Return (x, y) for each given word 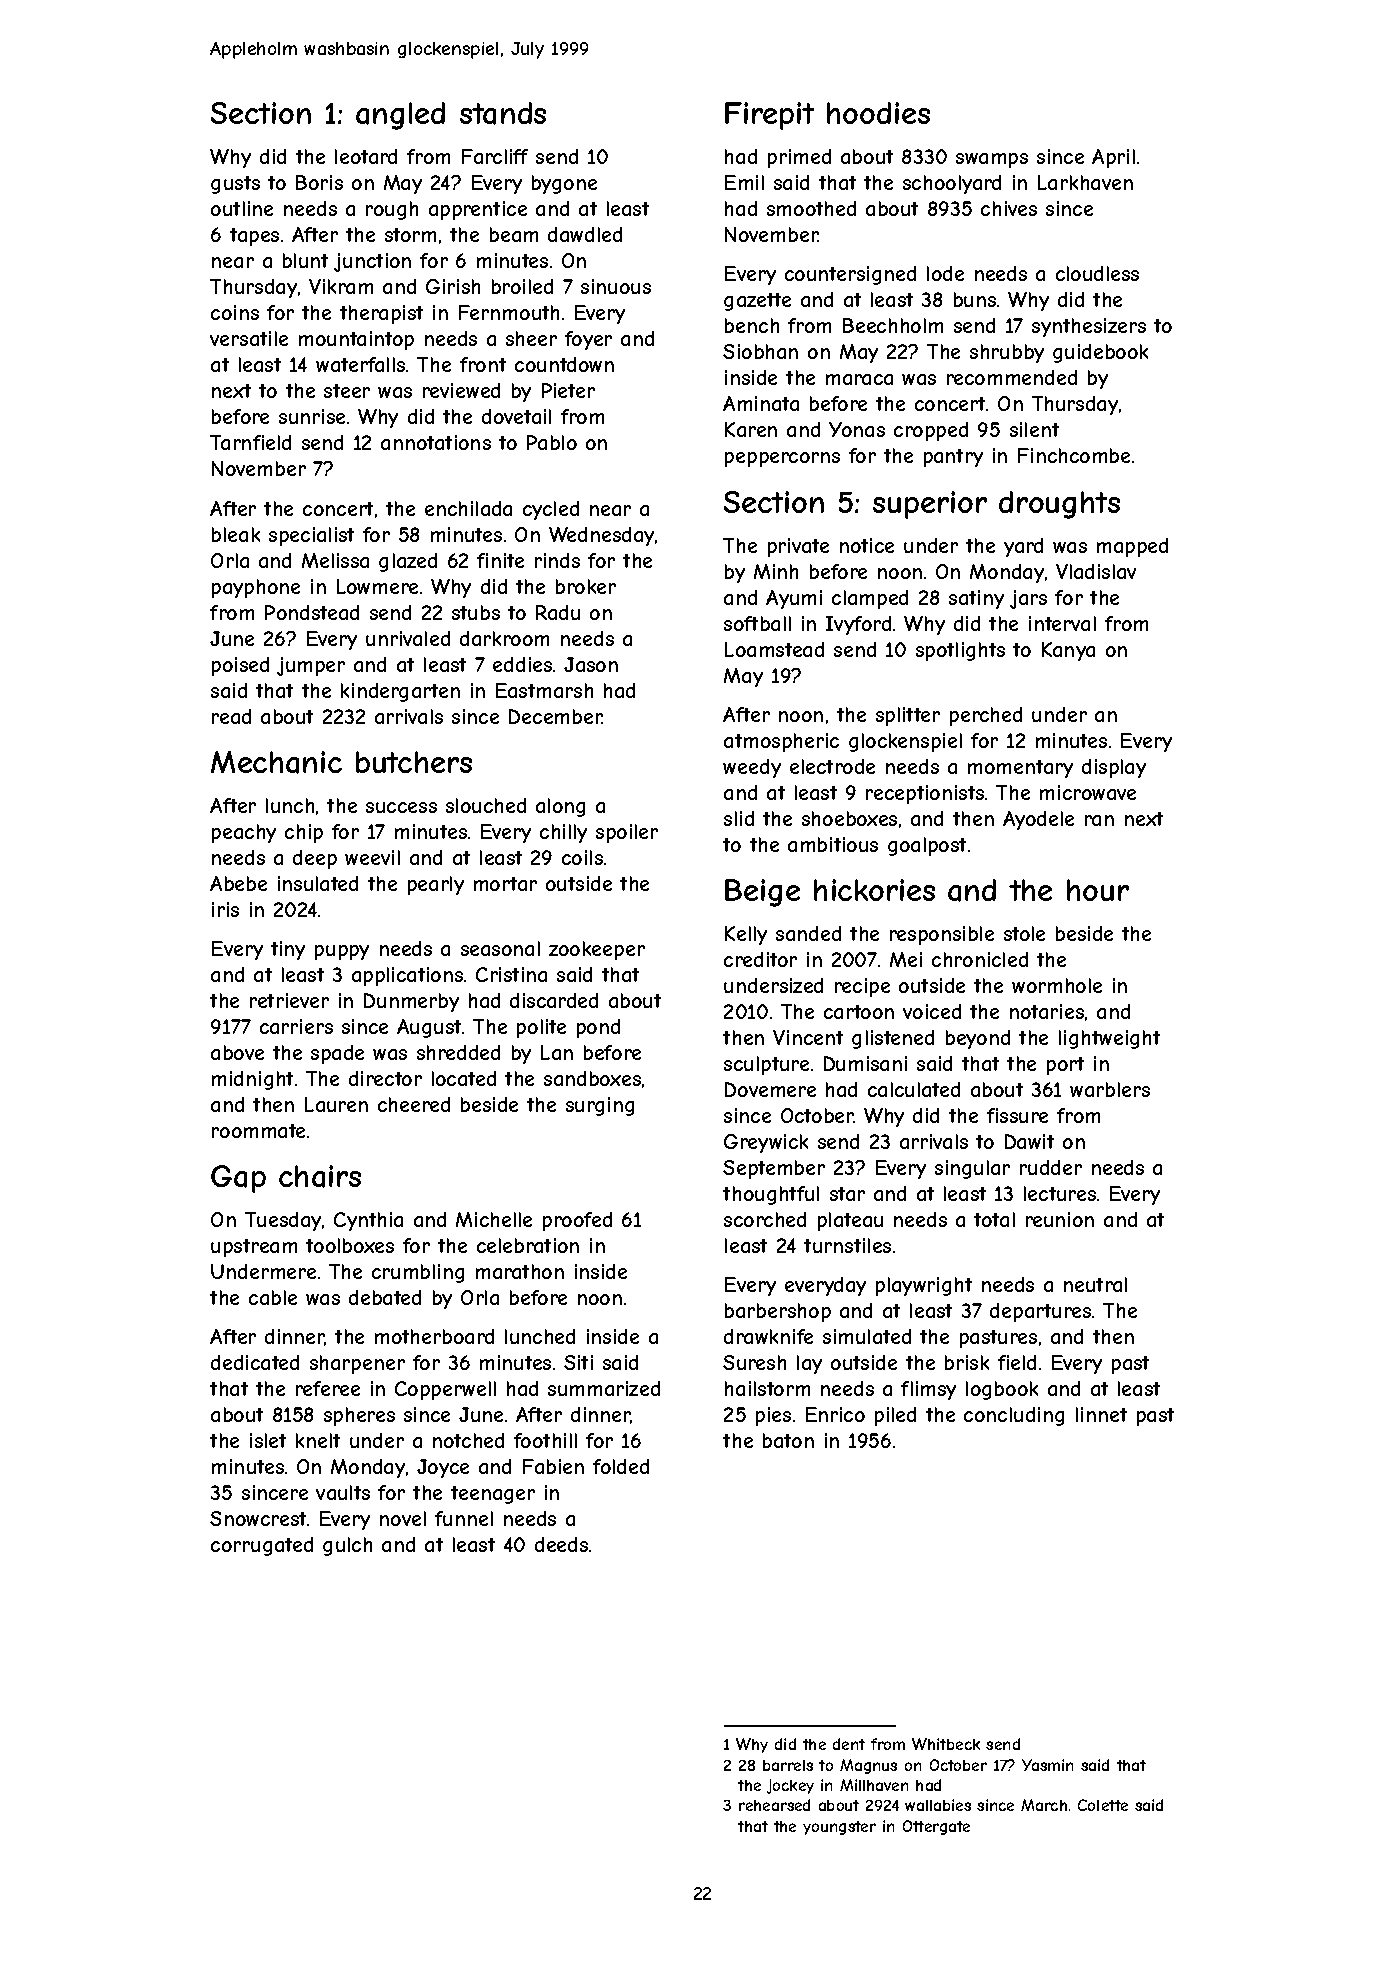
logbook (1002, 1390)
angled (400, 116)
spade (337, 1054)
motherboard (434, 1336)
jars (1028, 599)
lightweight (1109, 1039)
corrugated (262, 1546)
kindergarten (400, 692)
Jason (591, 664)
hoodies (878, 113)
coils (582, 857)
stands (503, 113)
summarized (604, 1388)
